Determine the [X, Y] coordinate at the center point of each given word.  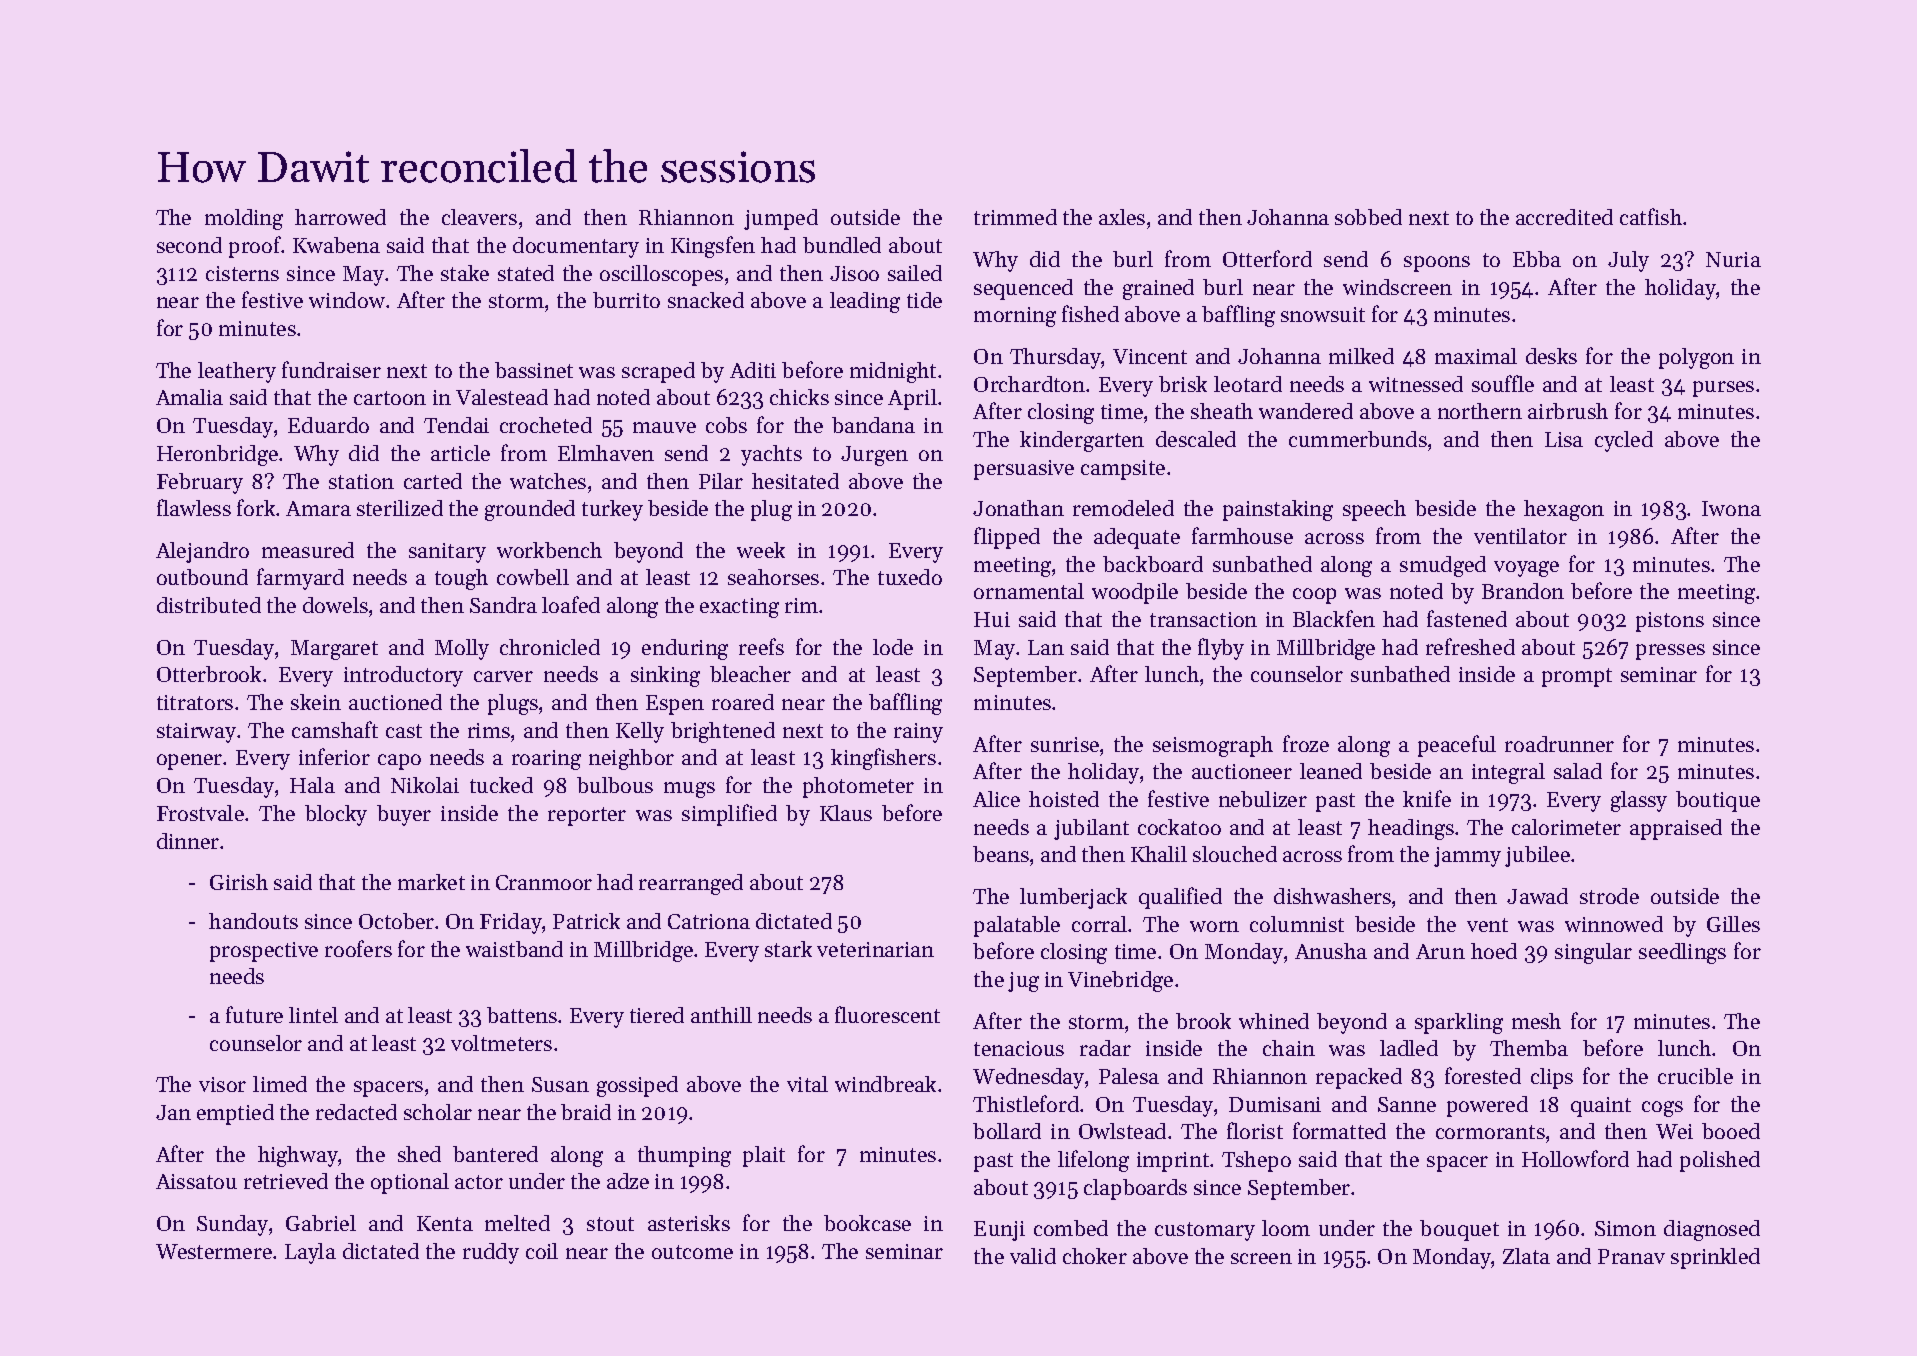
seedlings [1682, 953]
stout [610, 1224]
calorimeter [1566, 827]
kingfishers [883, 759]
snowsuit [1323, 314]
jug [1023, 982]
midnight [893, 372]
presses [1670, 652]
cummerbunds [1358, 439]
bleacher [750, 674]
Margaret [334, 650]
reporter [587, 816]
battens [522, 1015]
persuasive [1024, 470]
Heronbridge [217, 455]
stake [465, 273]
